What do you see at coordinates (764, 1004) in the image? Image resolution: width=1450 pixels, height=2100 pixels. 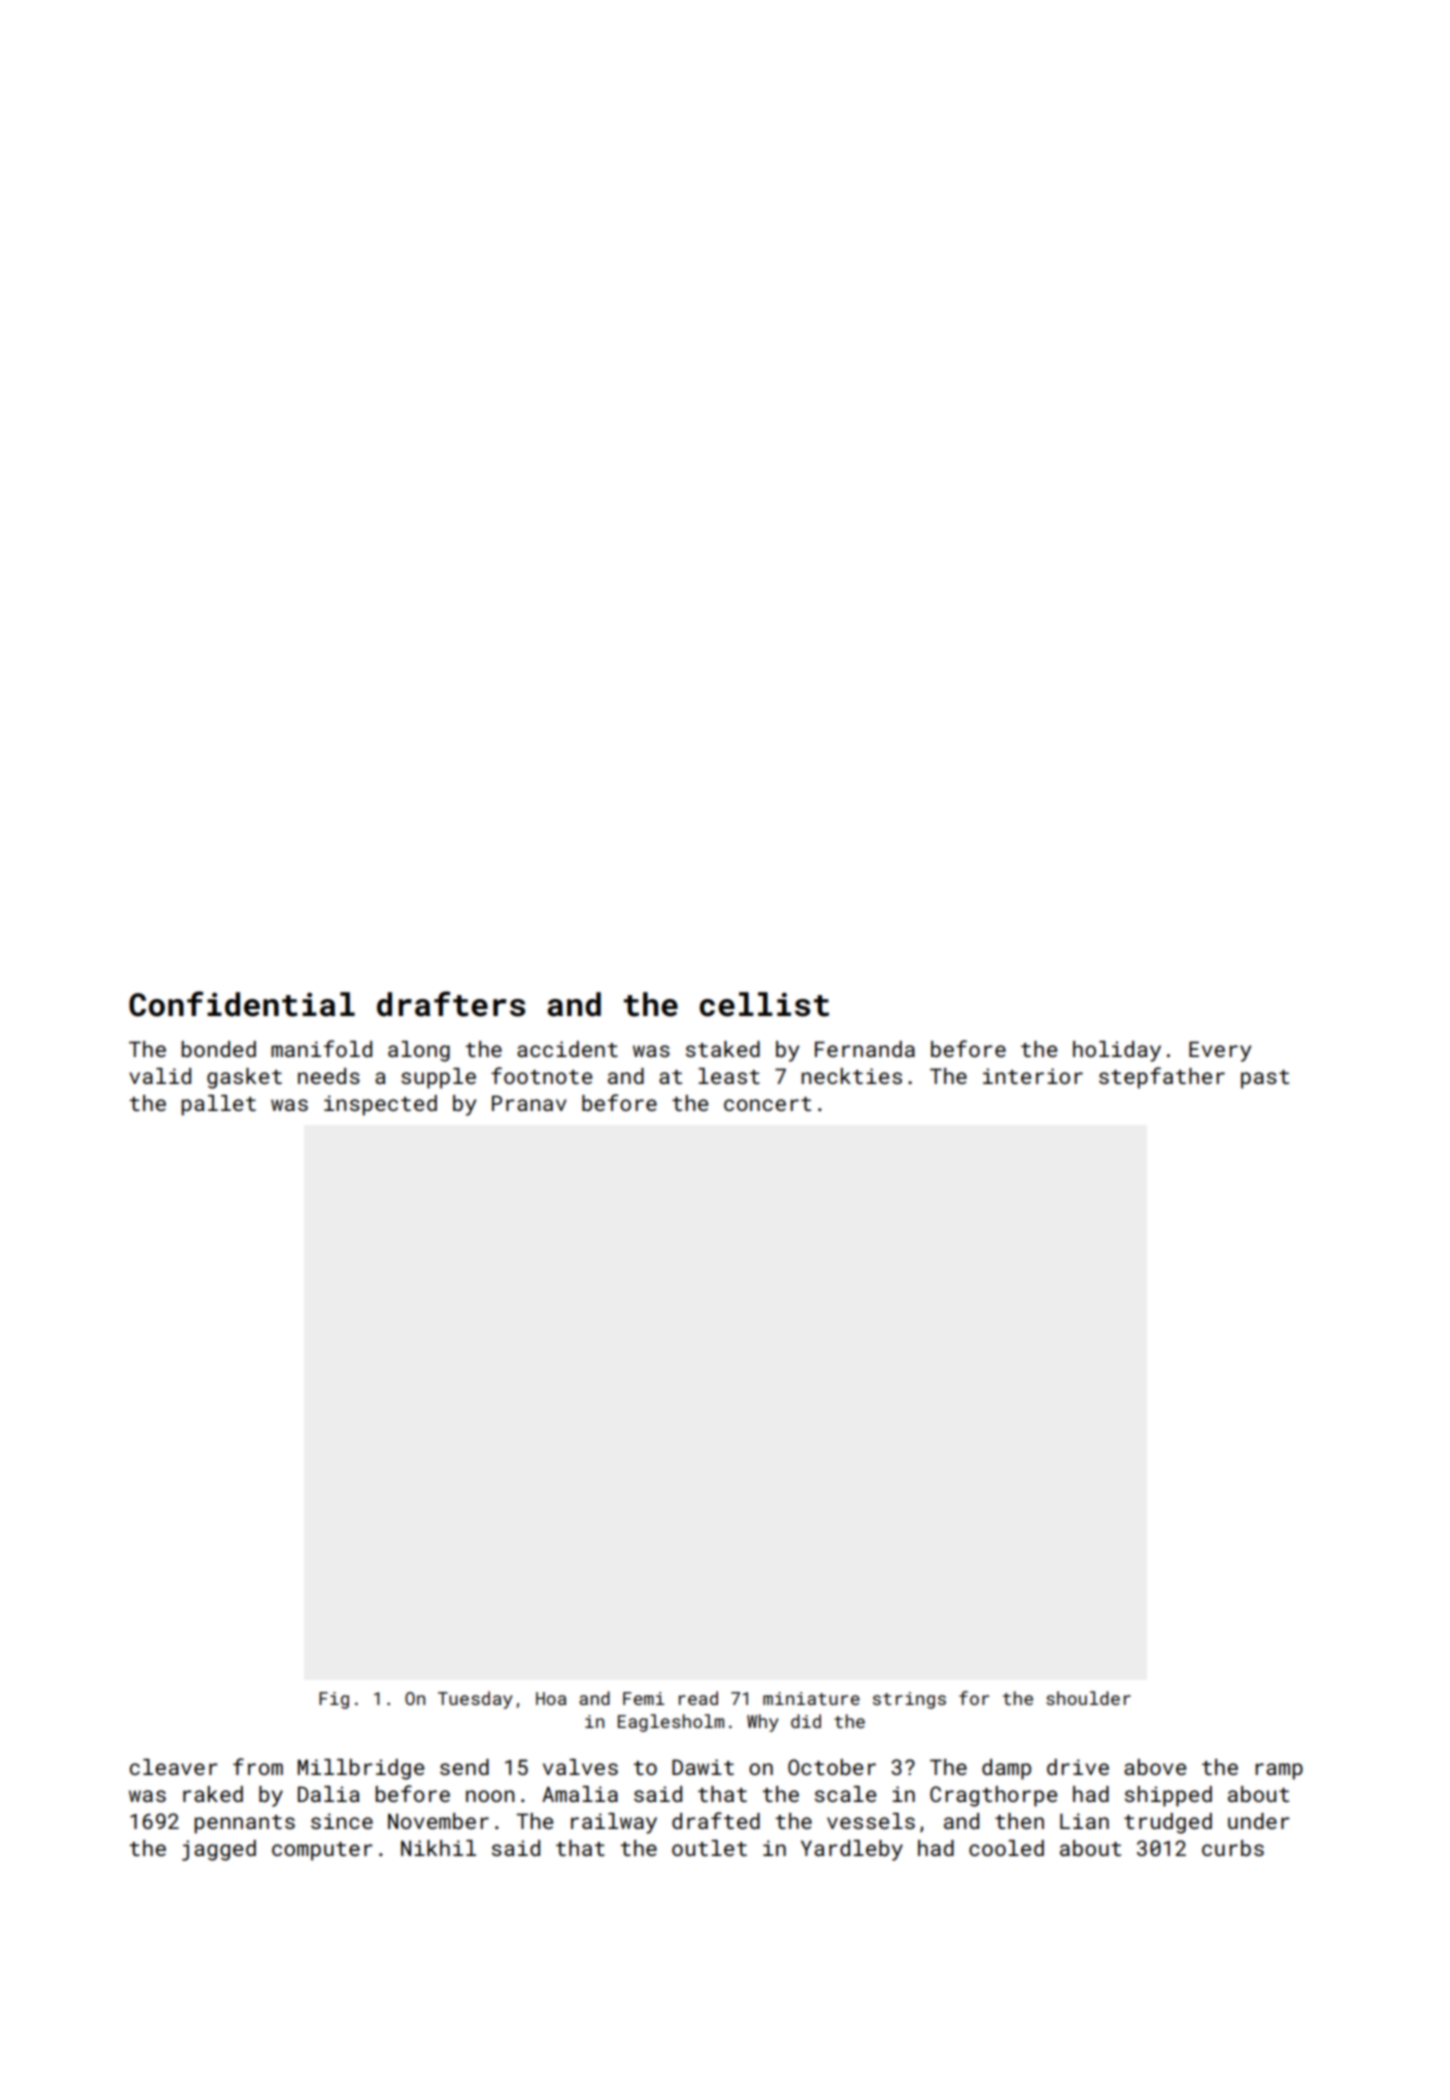 I see `cellist` at bounding box center [764, 1004].
